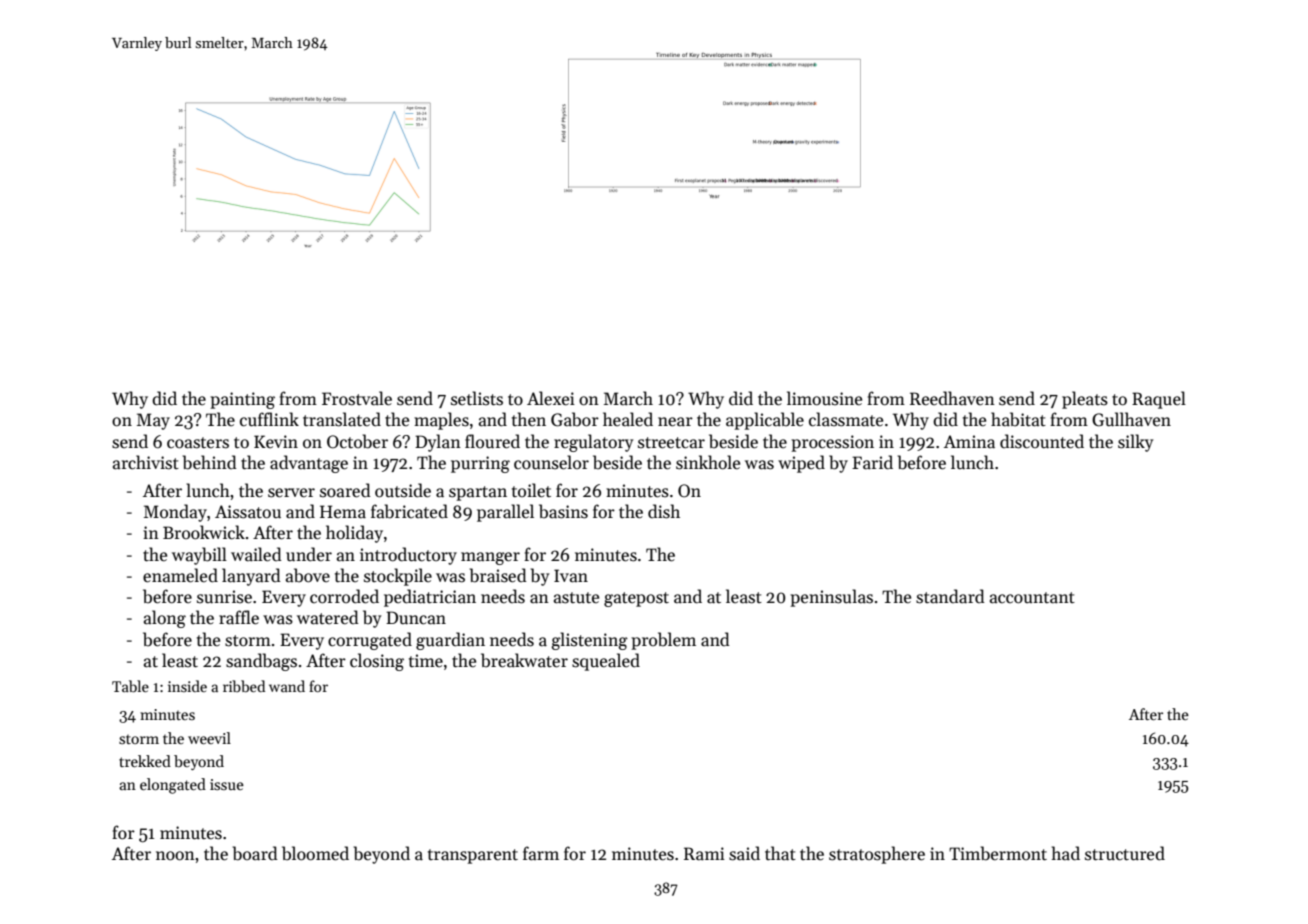 This screenshot has height=924, width=1308. Describe the element at coordinates (490, 558) in the screenshot. I see `manger` at that location.
